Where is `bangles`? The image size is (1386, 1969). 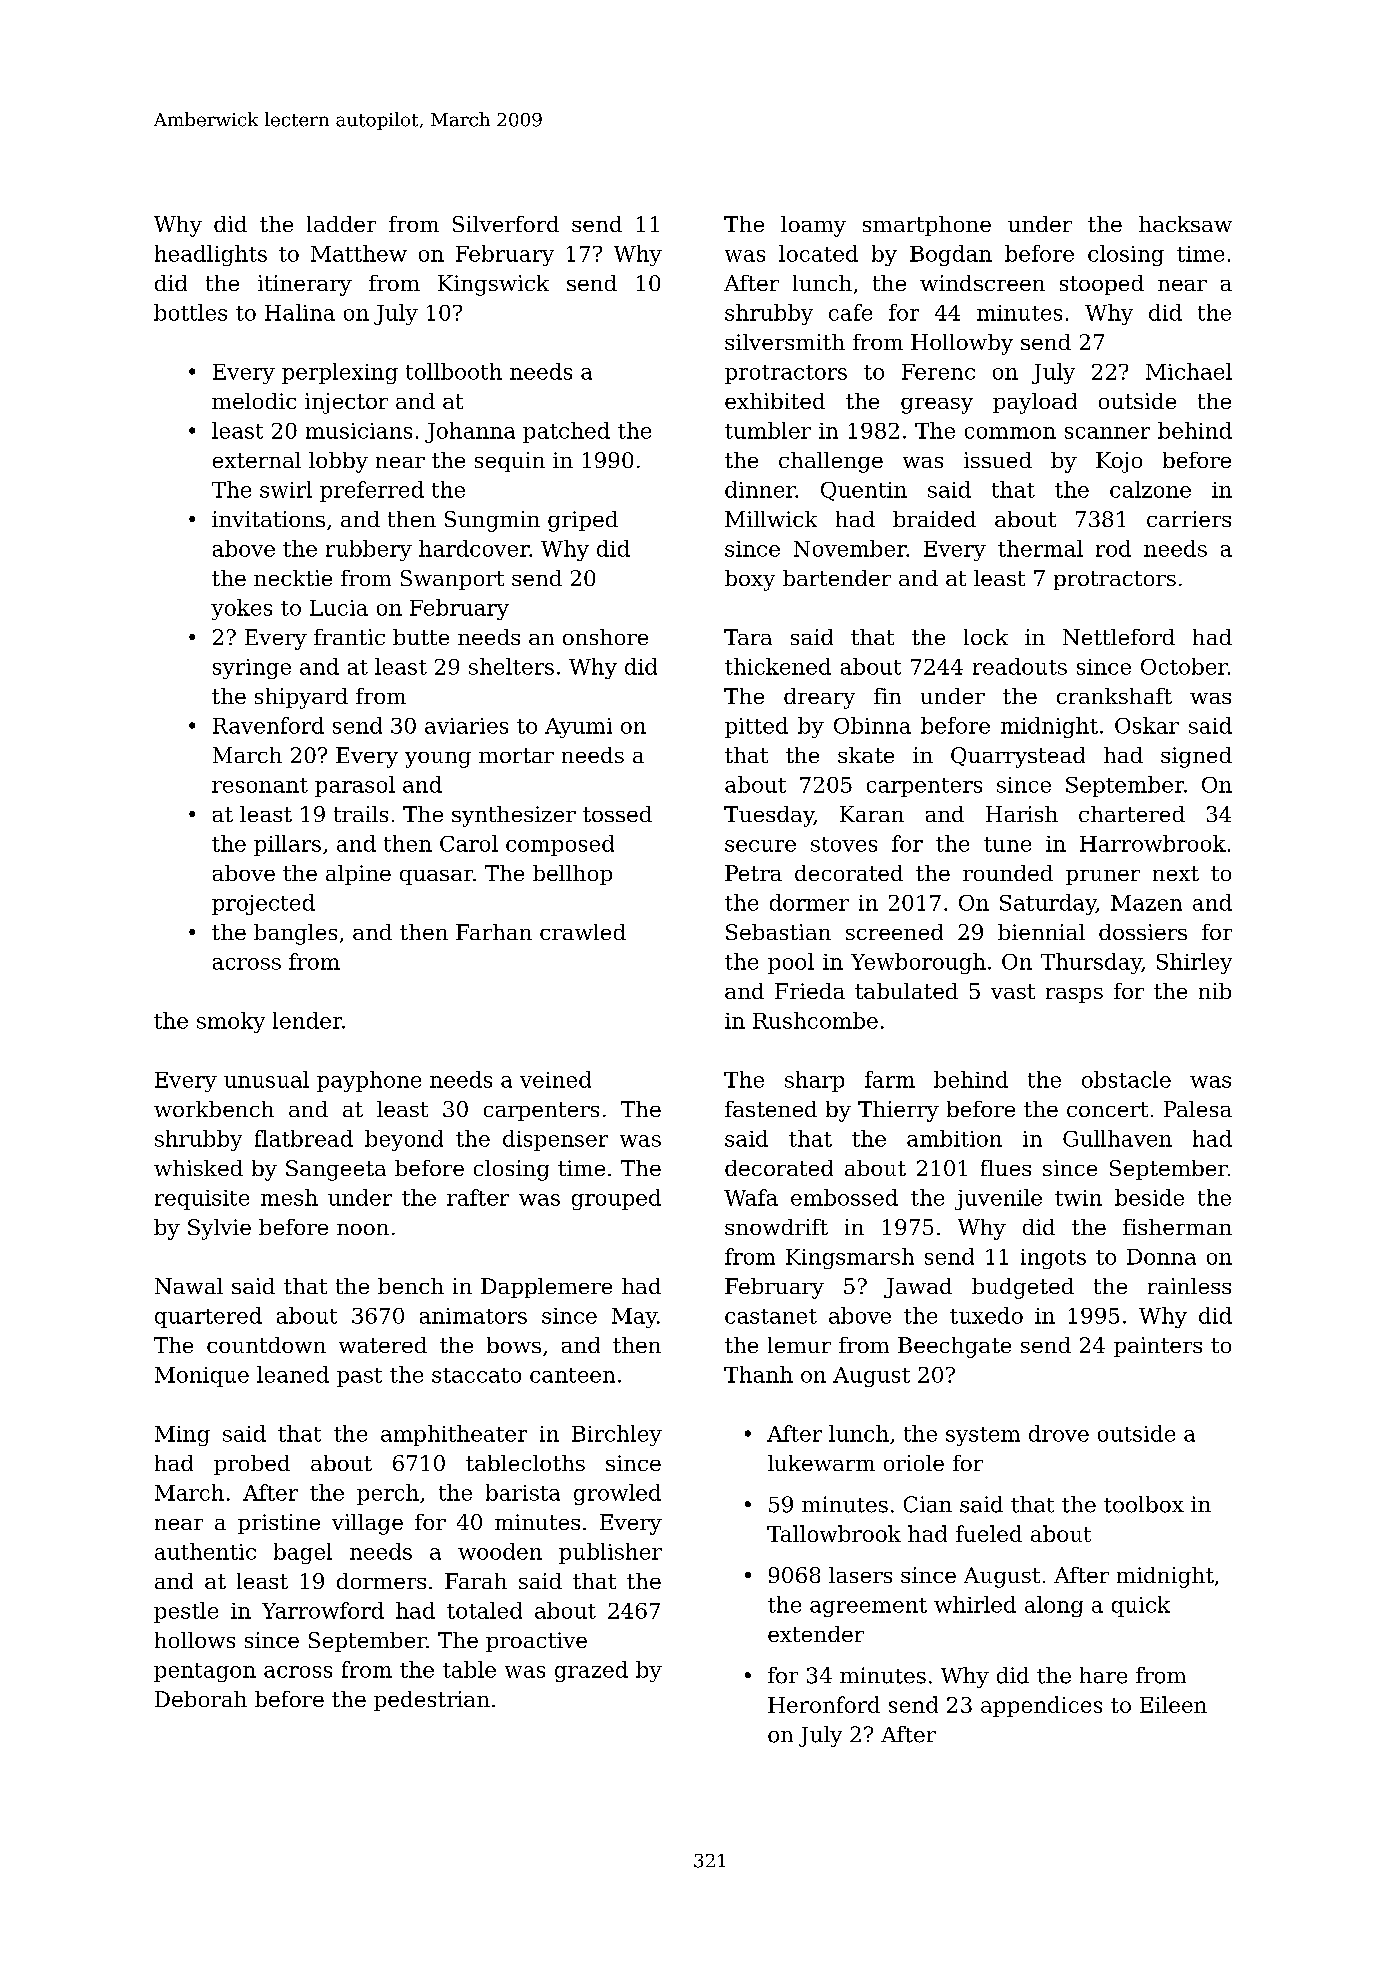 bangles is located at coordinates (295, 934).
